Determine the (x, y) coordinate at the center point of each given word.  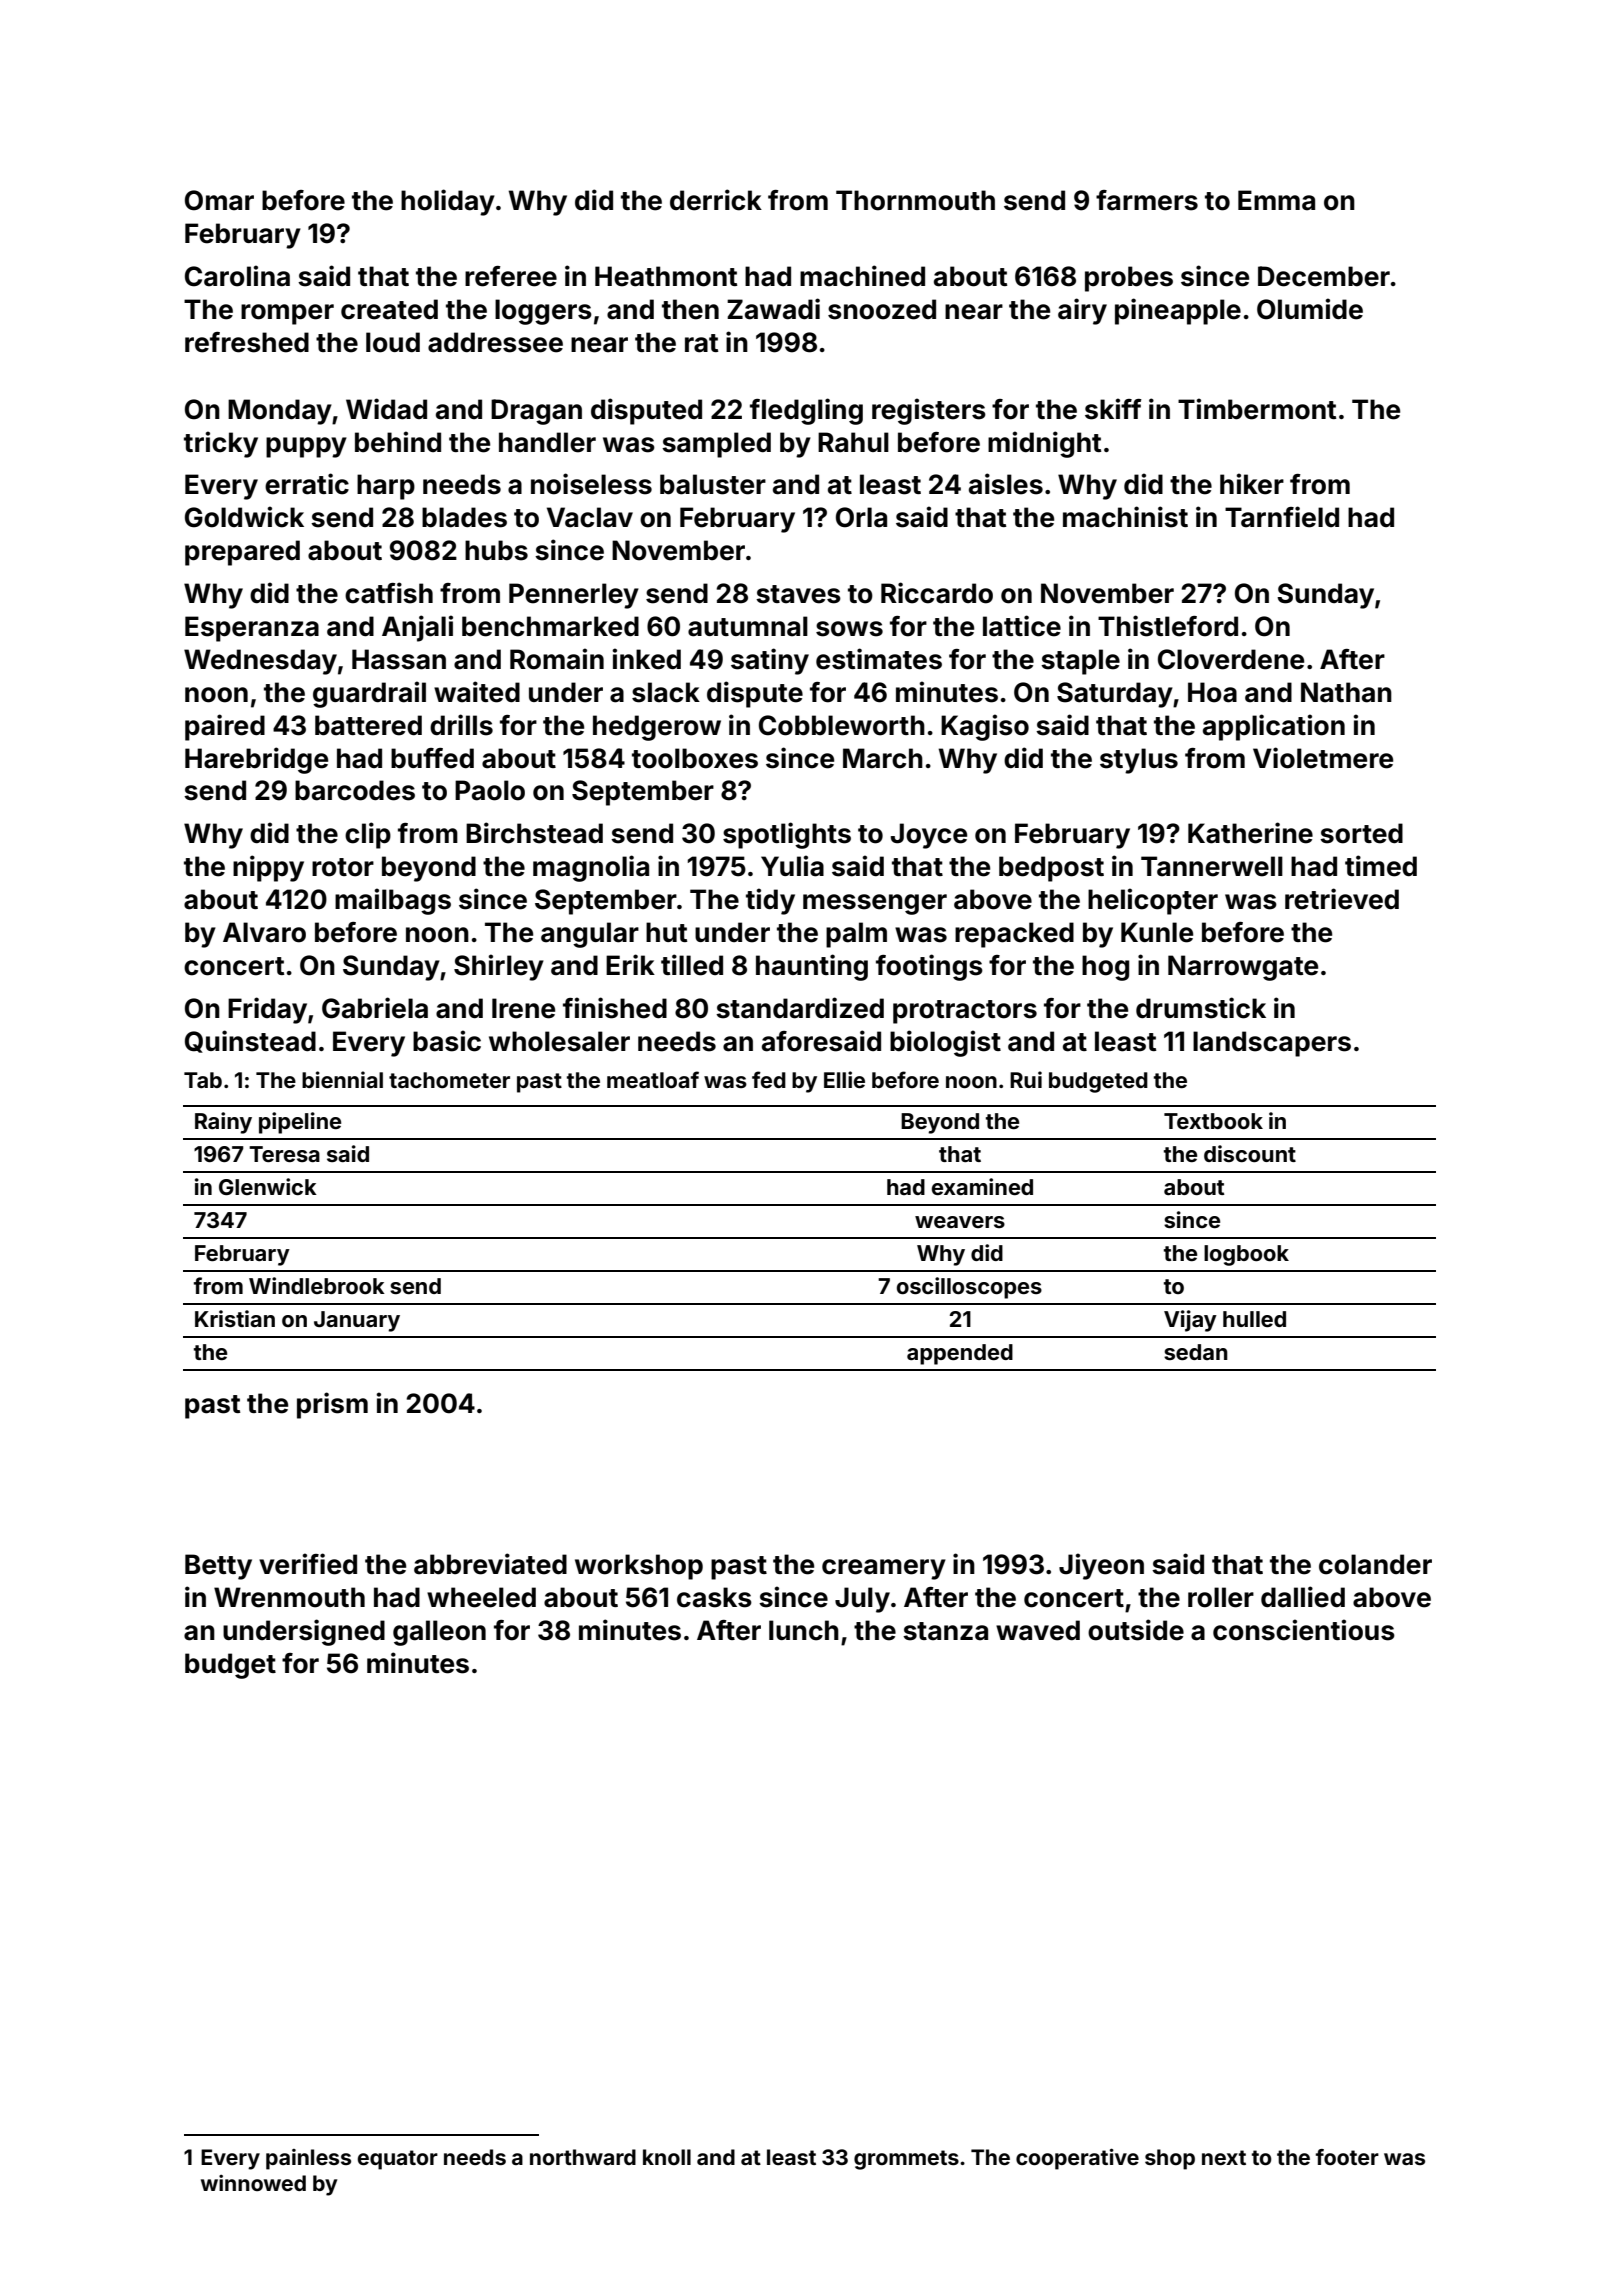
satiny (770, 661)
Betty (218, 1567)
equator (398, 2160)
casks (714, 1597)
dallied (1303, 1597)
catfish (389, 593)
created (389, 309)
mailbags (393, 901)
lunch (804, 1630)
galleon (439, 1633)
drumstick (1201, 1008)
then (690, 309)
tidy (770, 901)
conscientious (1304, 1630)
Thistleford (1168, 626)
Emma (1276, 200)
